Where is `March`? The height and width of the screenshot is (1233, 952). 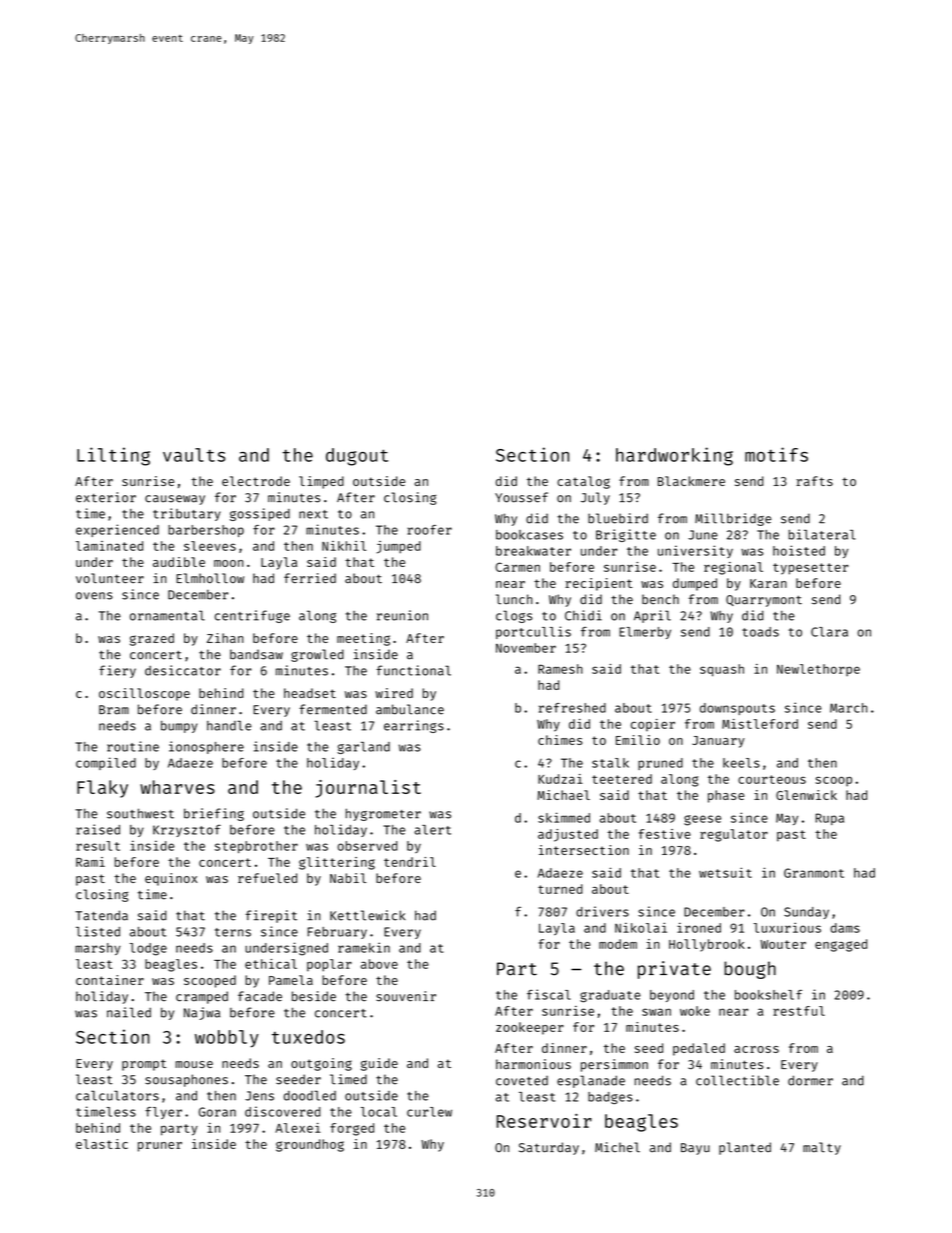 March is located at coordinates (848, 708).
